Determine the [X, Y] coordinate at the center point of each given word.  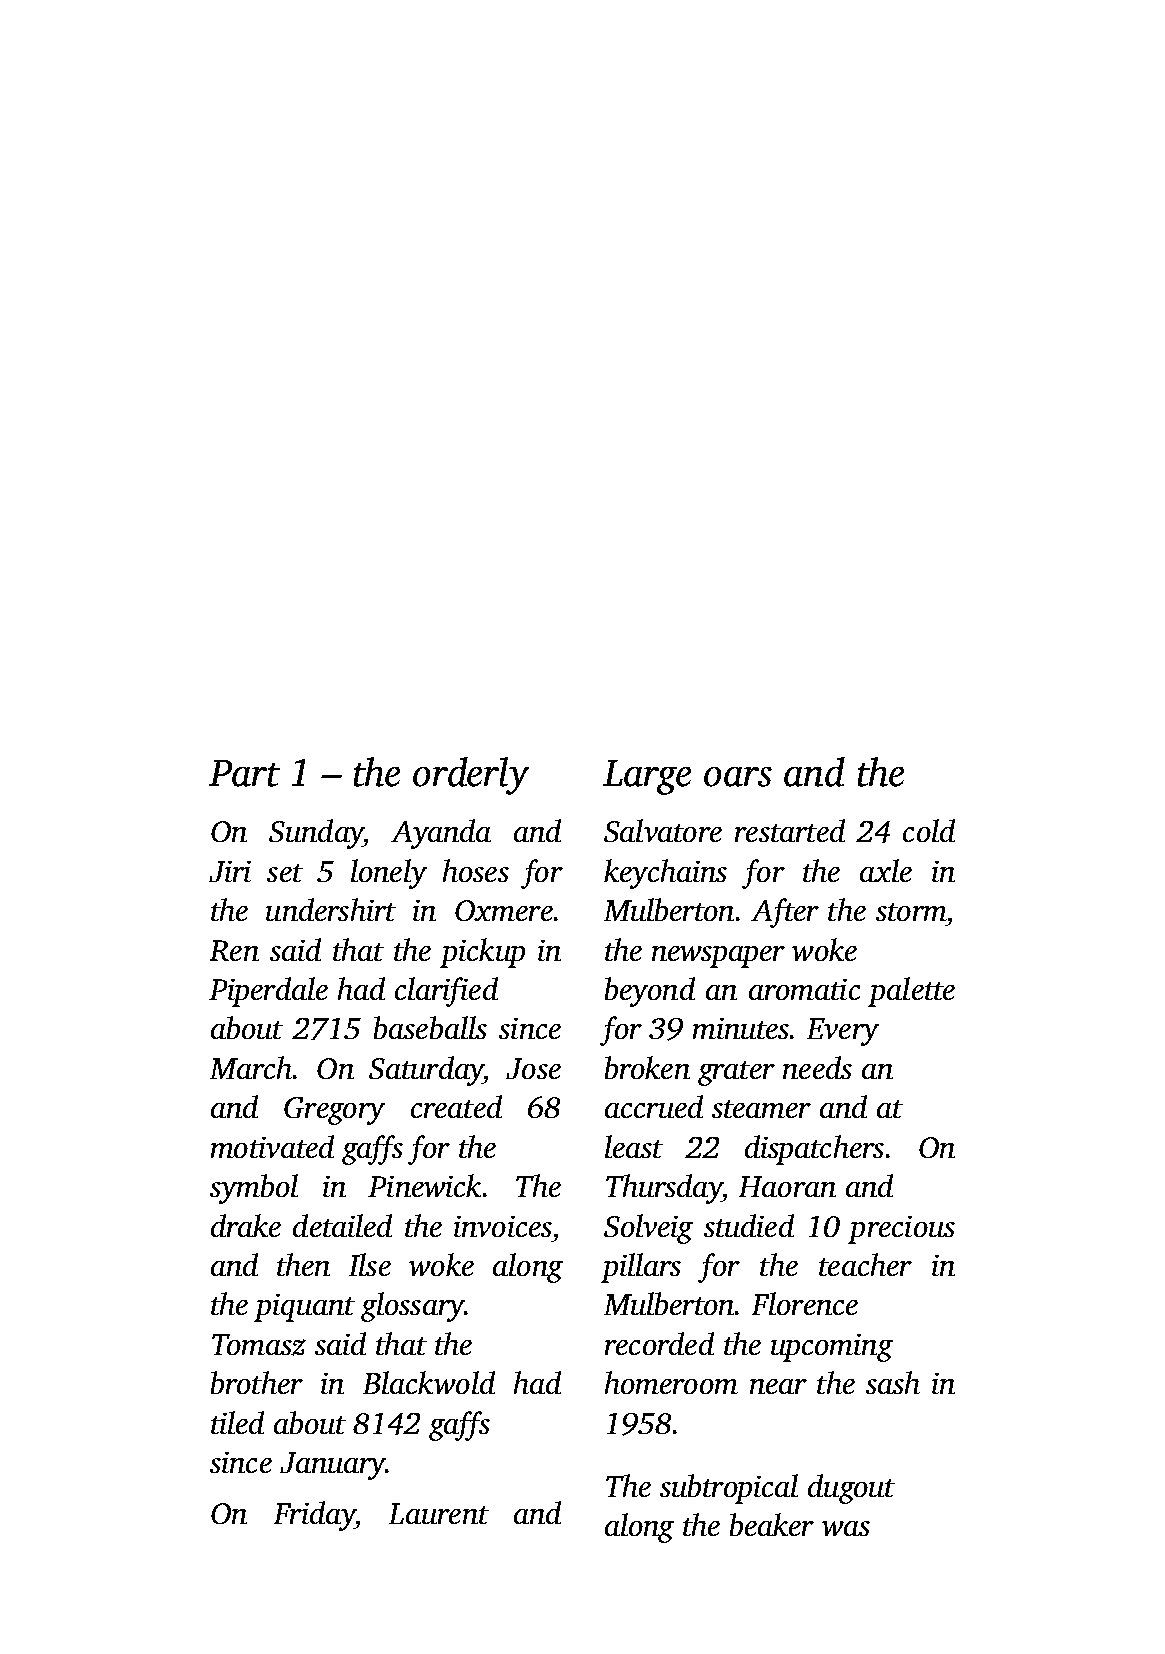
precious [901, 1230]
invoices [503, 1226]
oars [738, 777]
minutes [741, 1028]
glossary [412, 1307]
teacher [865, 1264]
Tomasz [259, 1345]
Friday [314, 1516]
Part [244, 773]
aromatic [804, 989]
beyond [650, 992]
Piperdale [268, 992]
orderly [471, 776]
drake [246, 1225]
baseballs [430, 1027]
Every [843, 1032]
